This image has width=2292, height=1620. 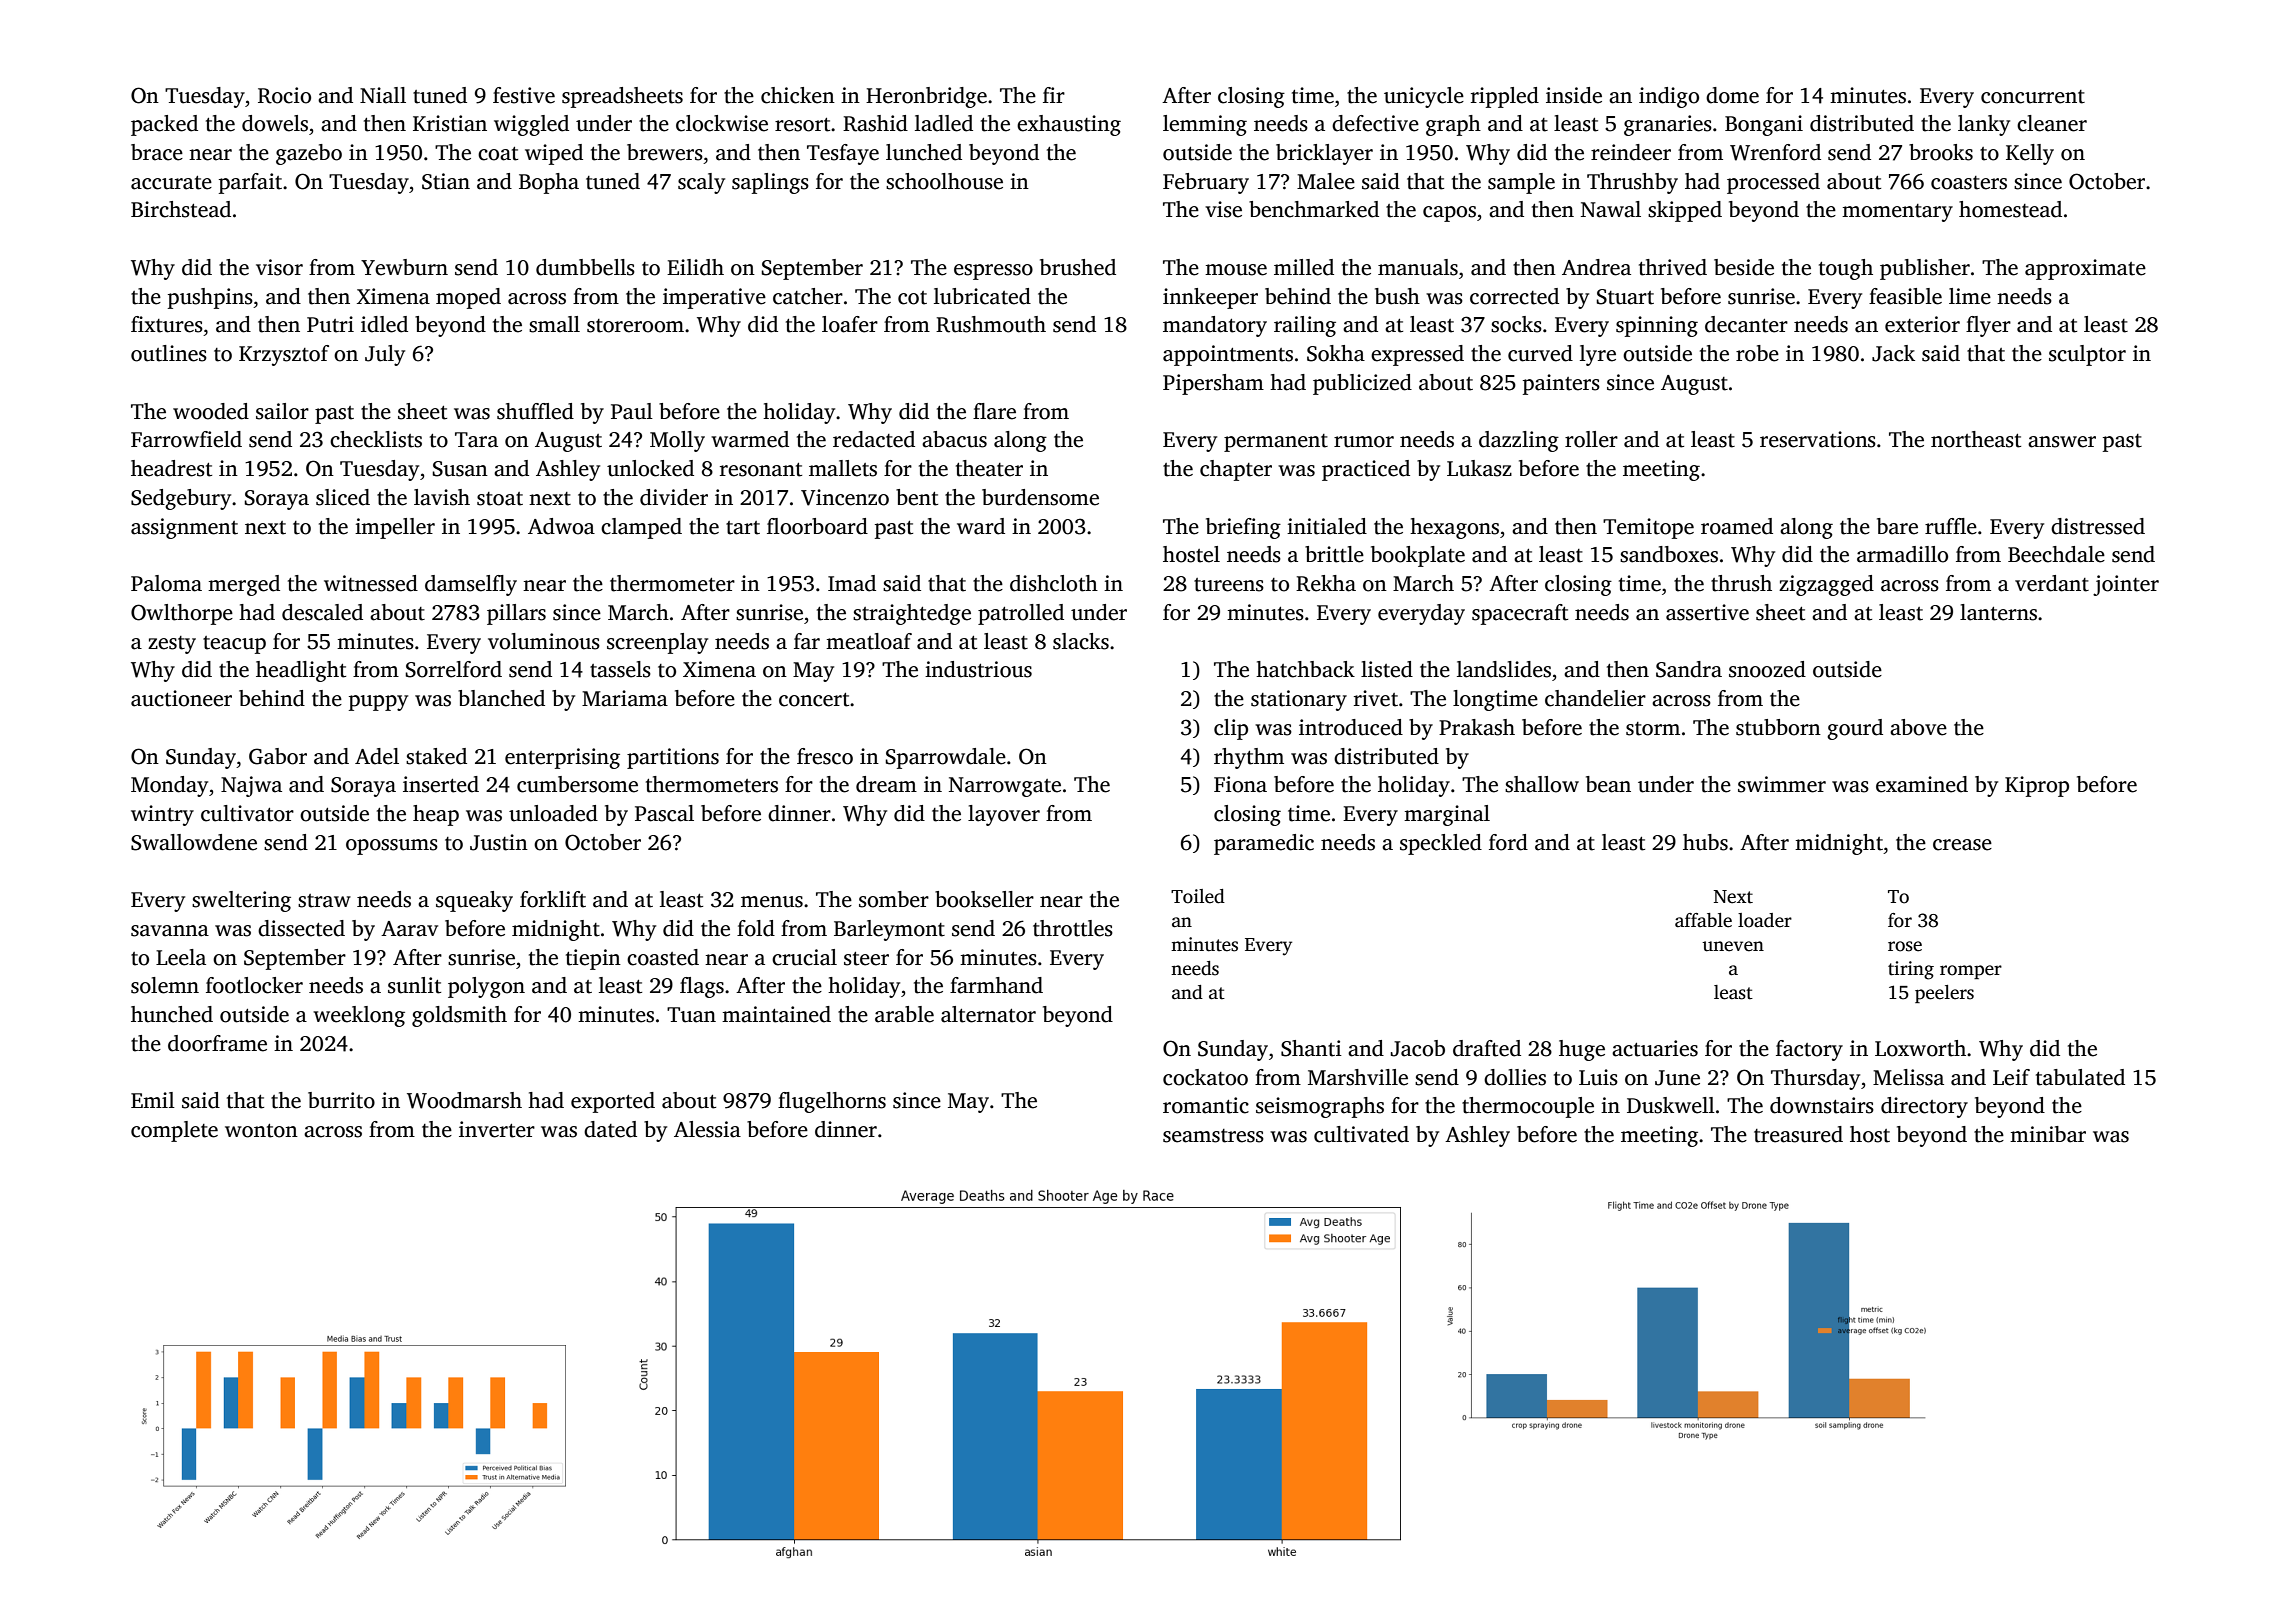 I want to click on fold, so click(x=756, y=928).
